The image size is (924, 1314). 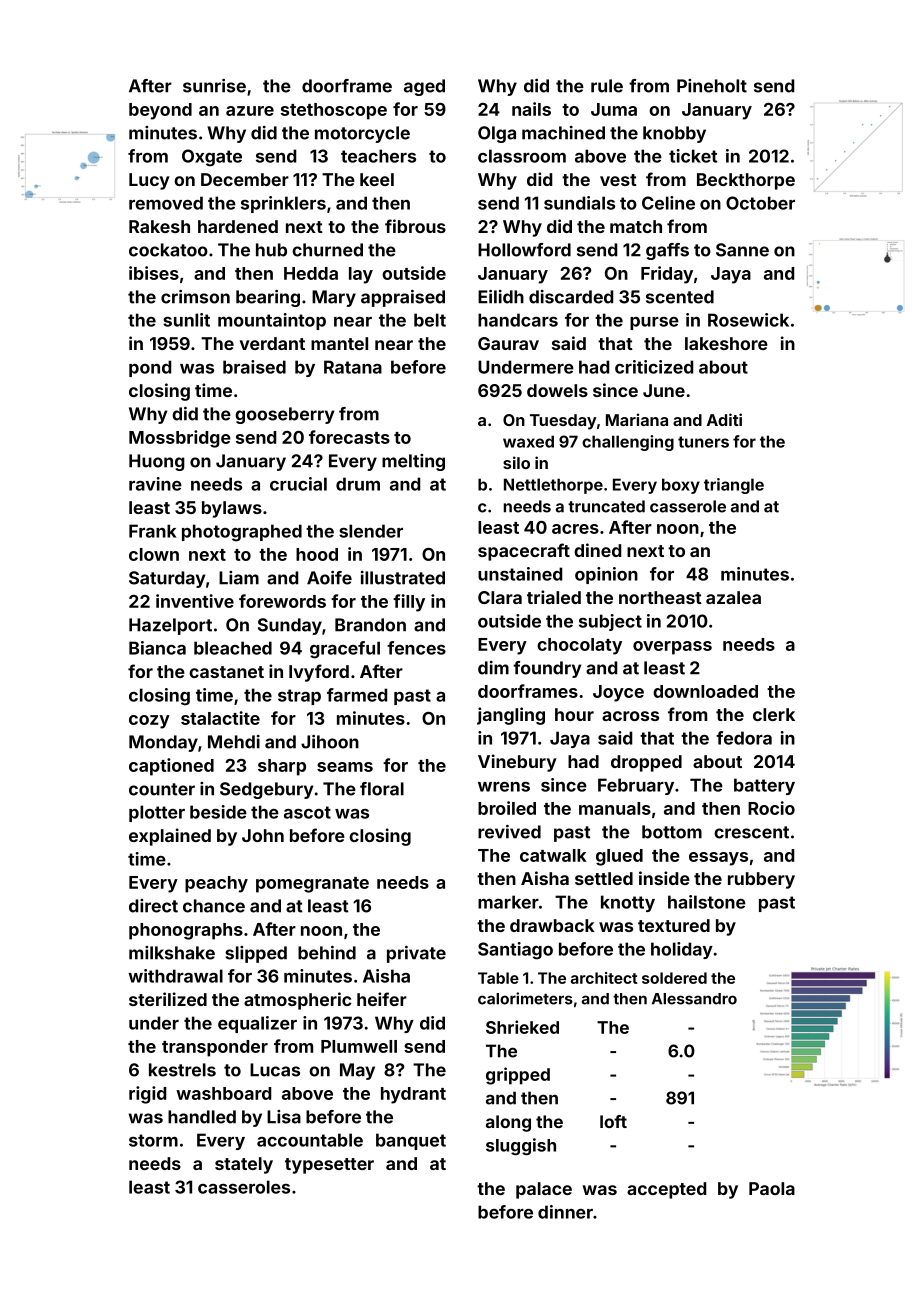 What do you see at coordinates (565, 1212) in the image?
I see `dinner` at bounding box center [565, 1212].
